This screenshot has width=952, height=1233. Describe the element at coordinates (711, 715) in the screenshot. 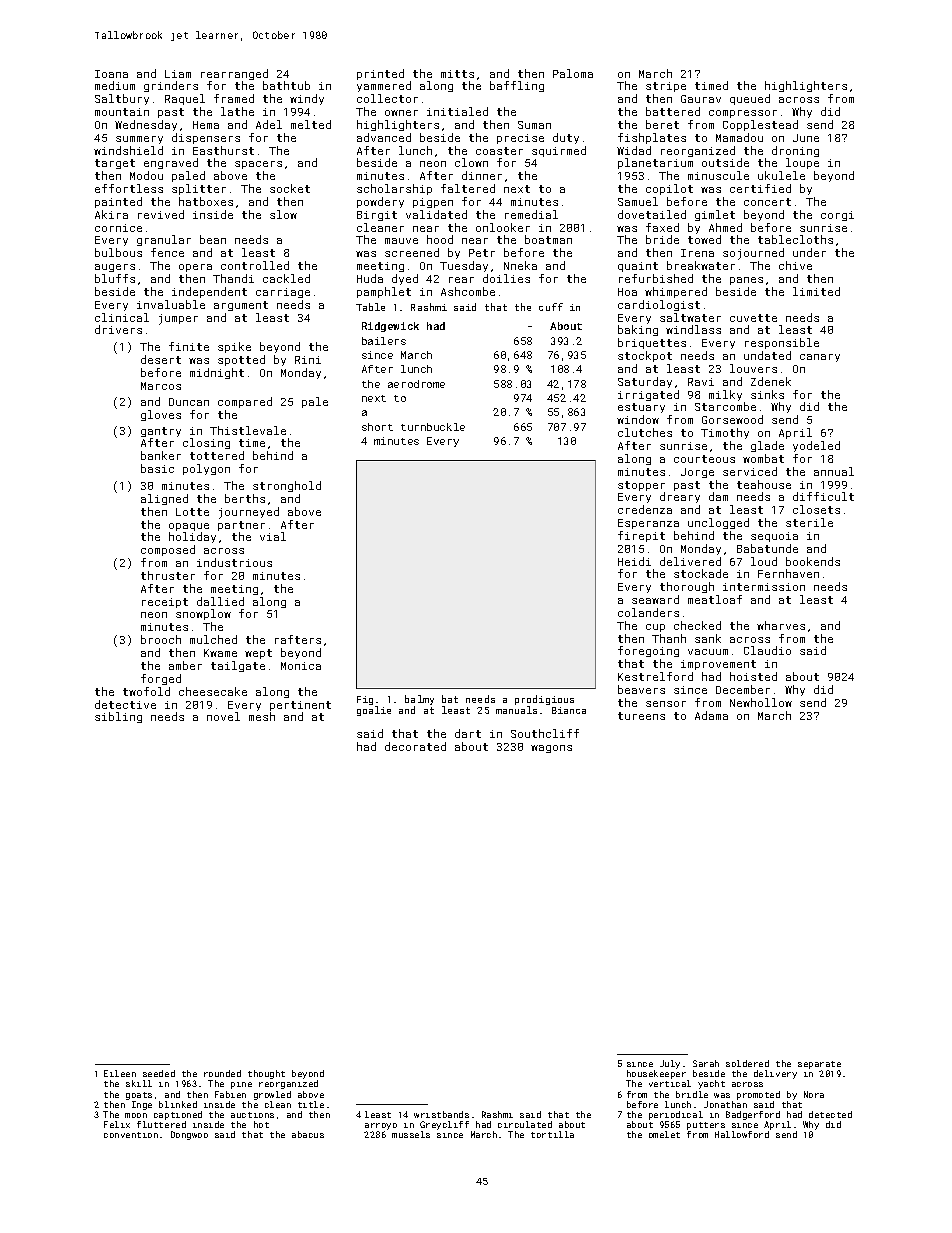

I see `Adama` at that location.
